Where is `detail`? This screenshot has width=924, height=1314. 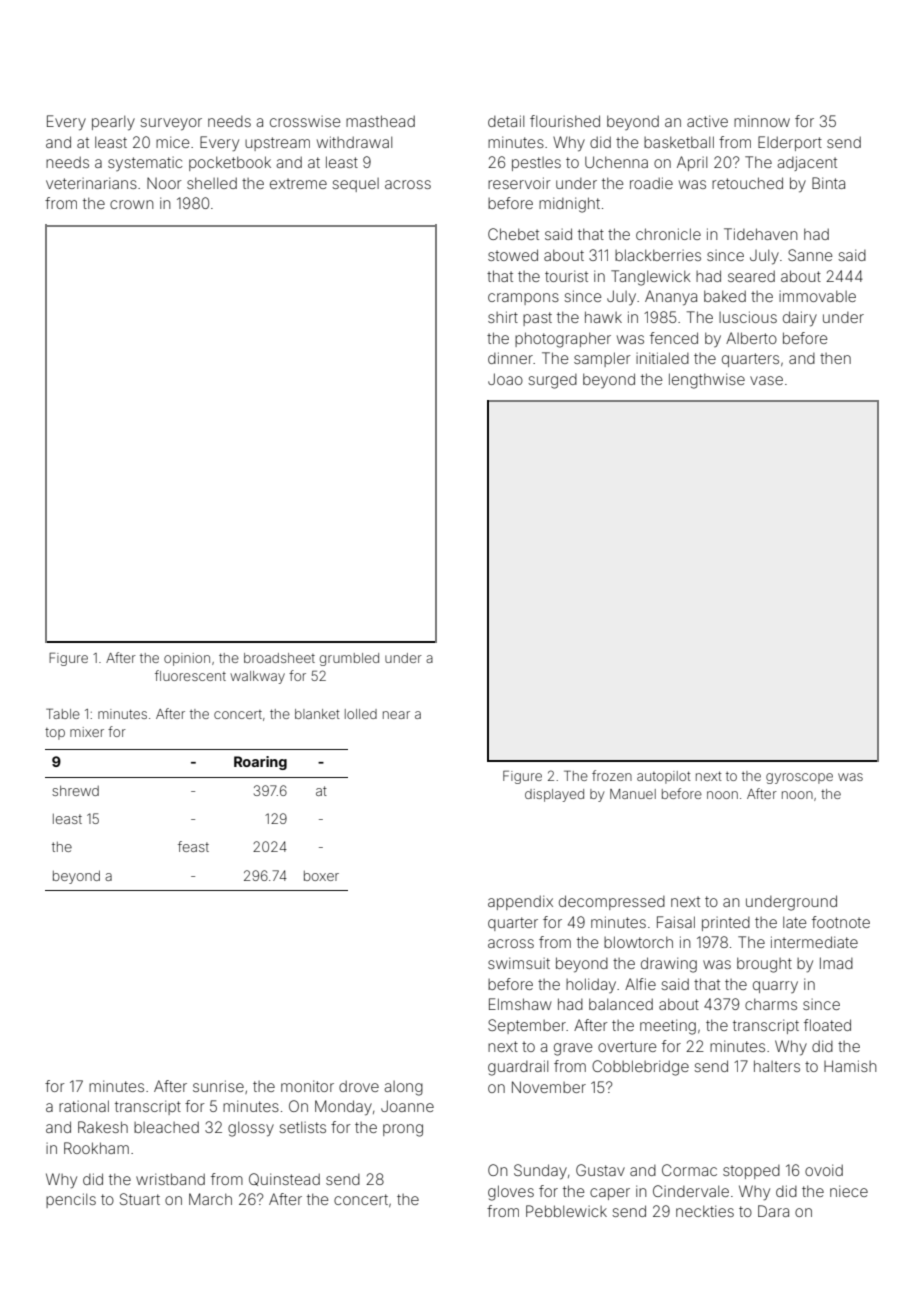 detail is located at coordinates (506, 121).
